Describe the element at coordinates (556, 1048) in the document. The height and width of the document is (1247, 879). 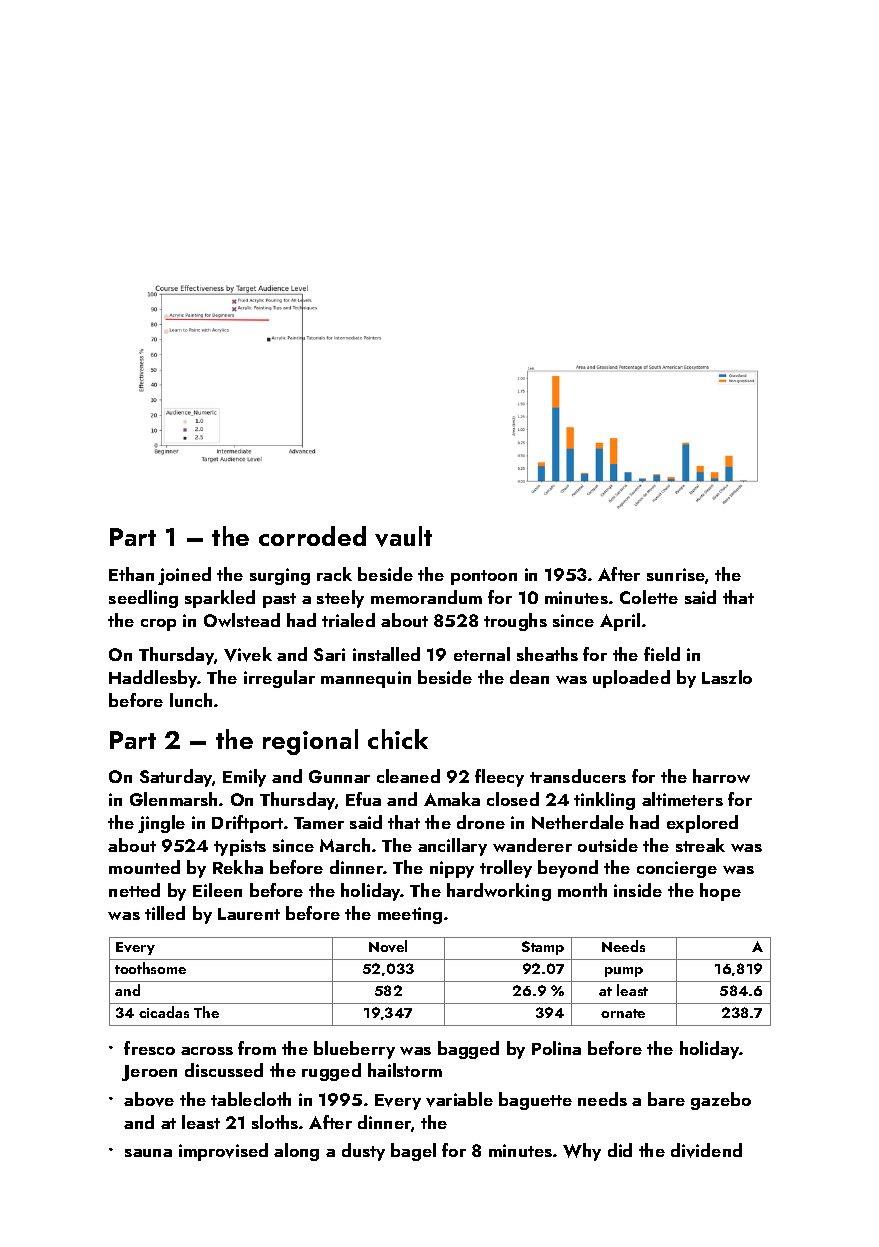
I see `Polina` at that location.
